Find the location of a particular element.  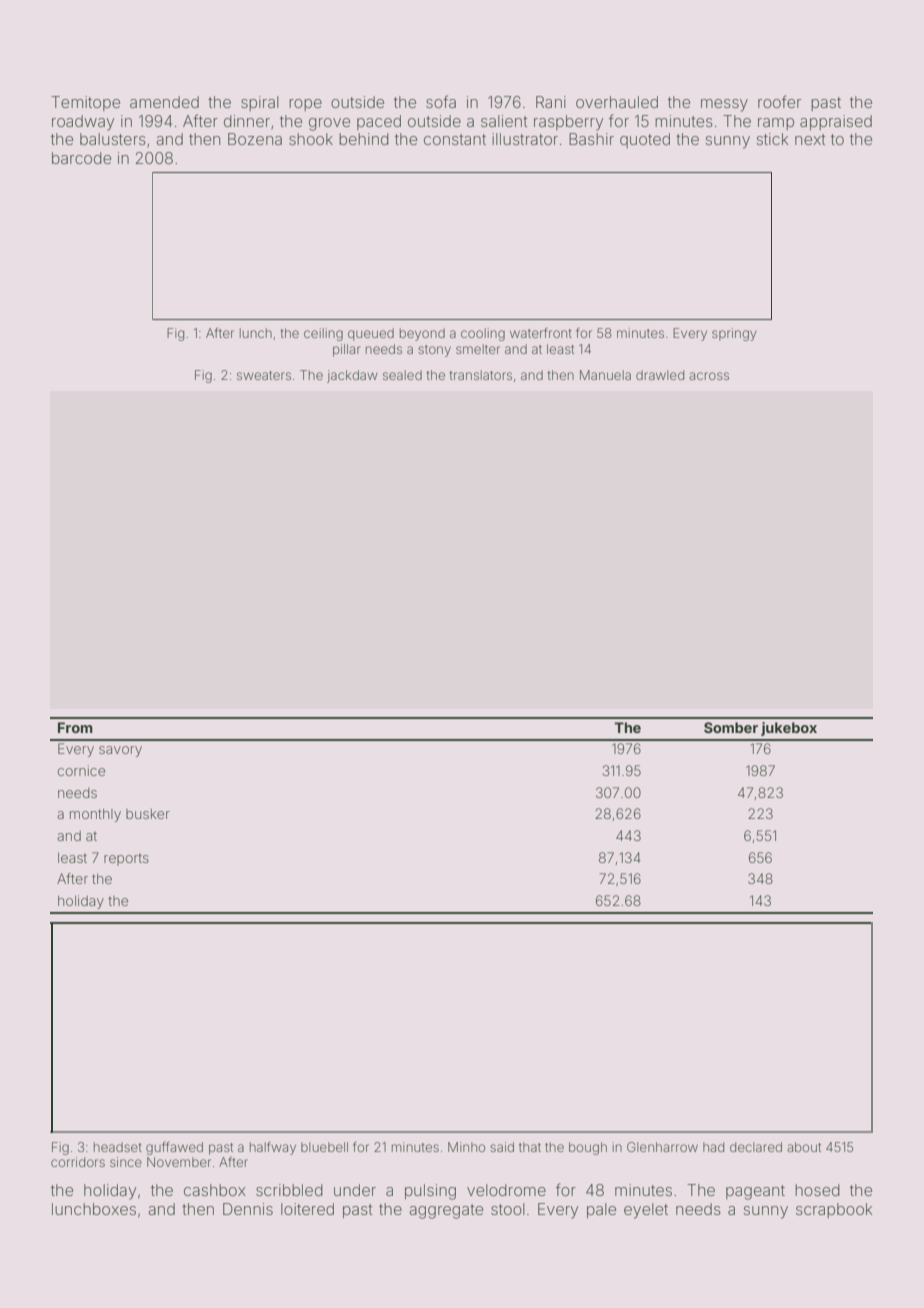

behind is located at coordinates (364, 139).
